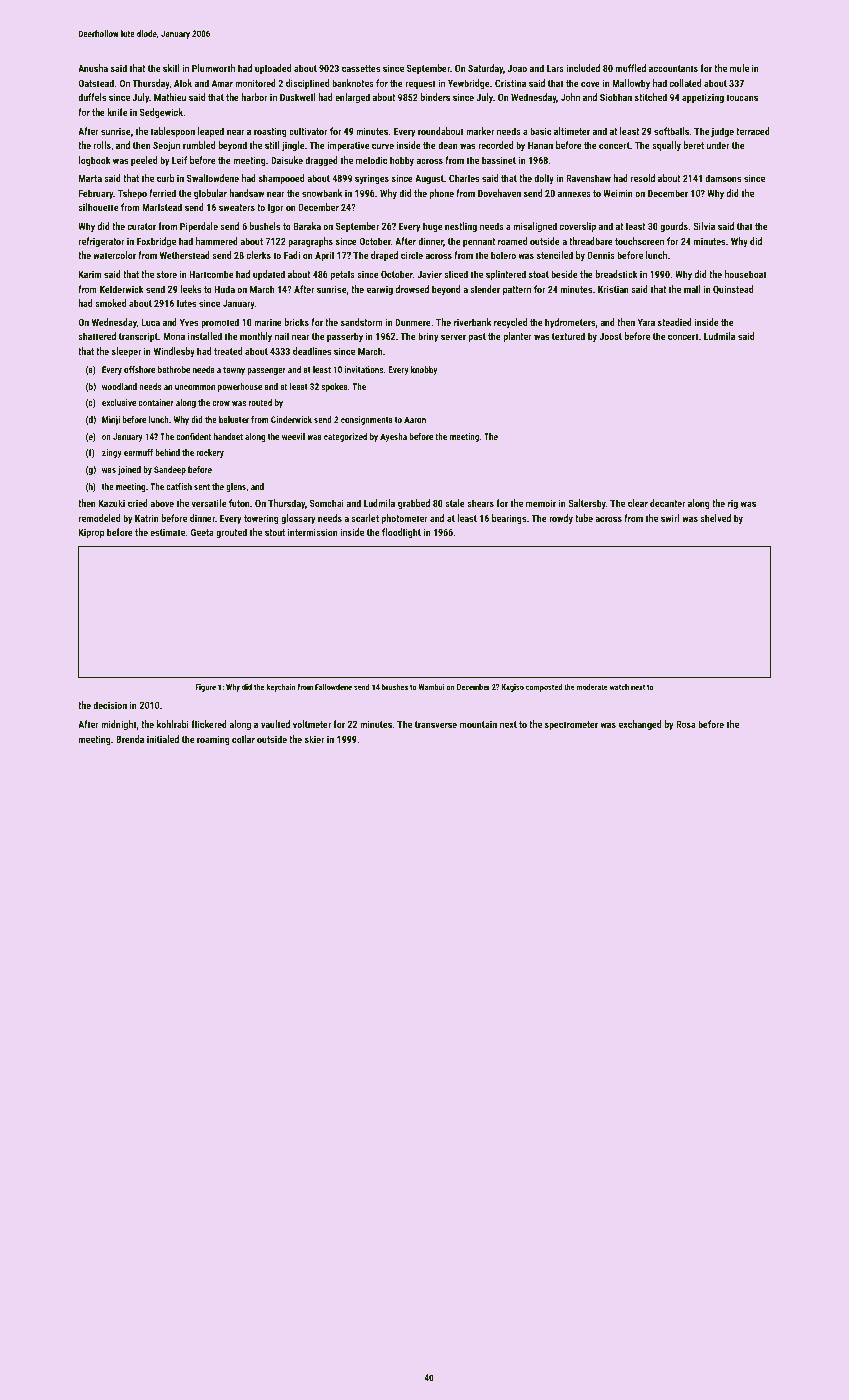 This image has height=1400, width=849. I want to click on skier, so click(315, 739).
